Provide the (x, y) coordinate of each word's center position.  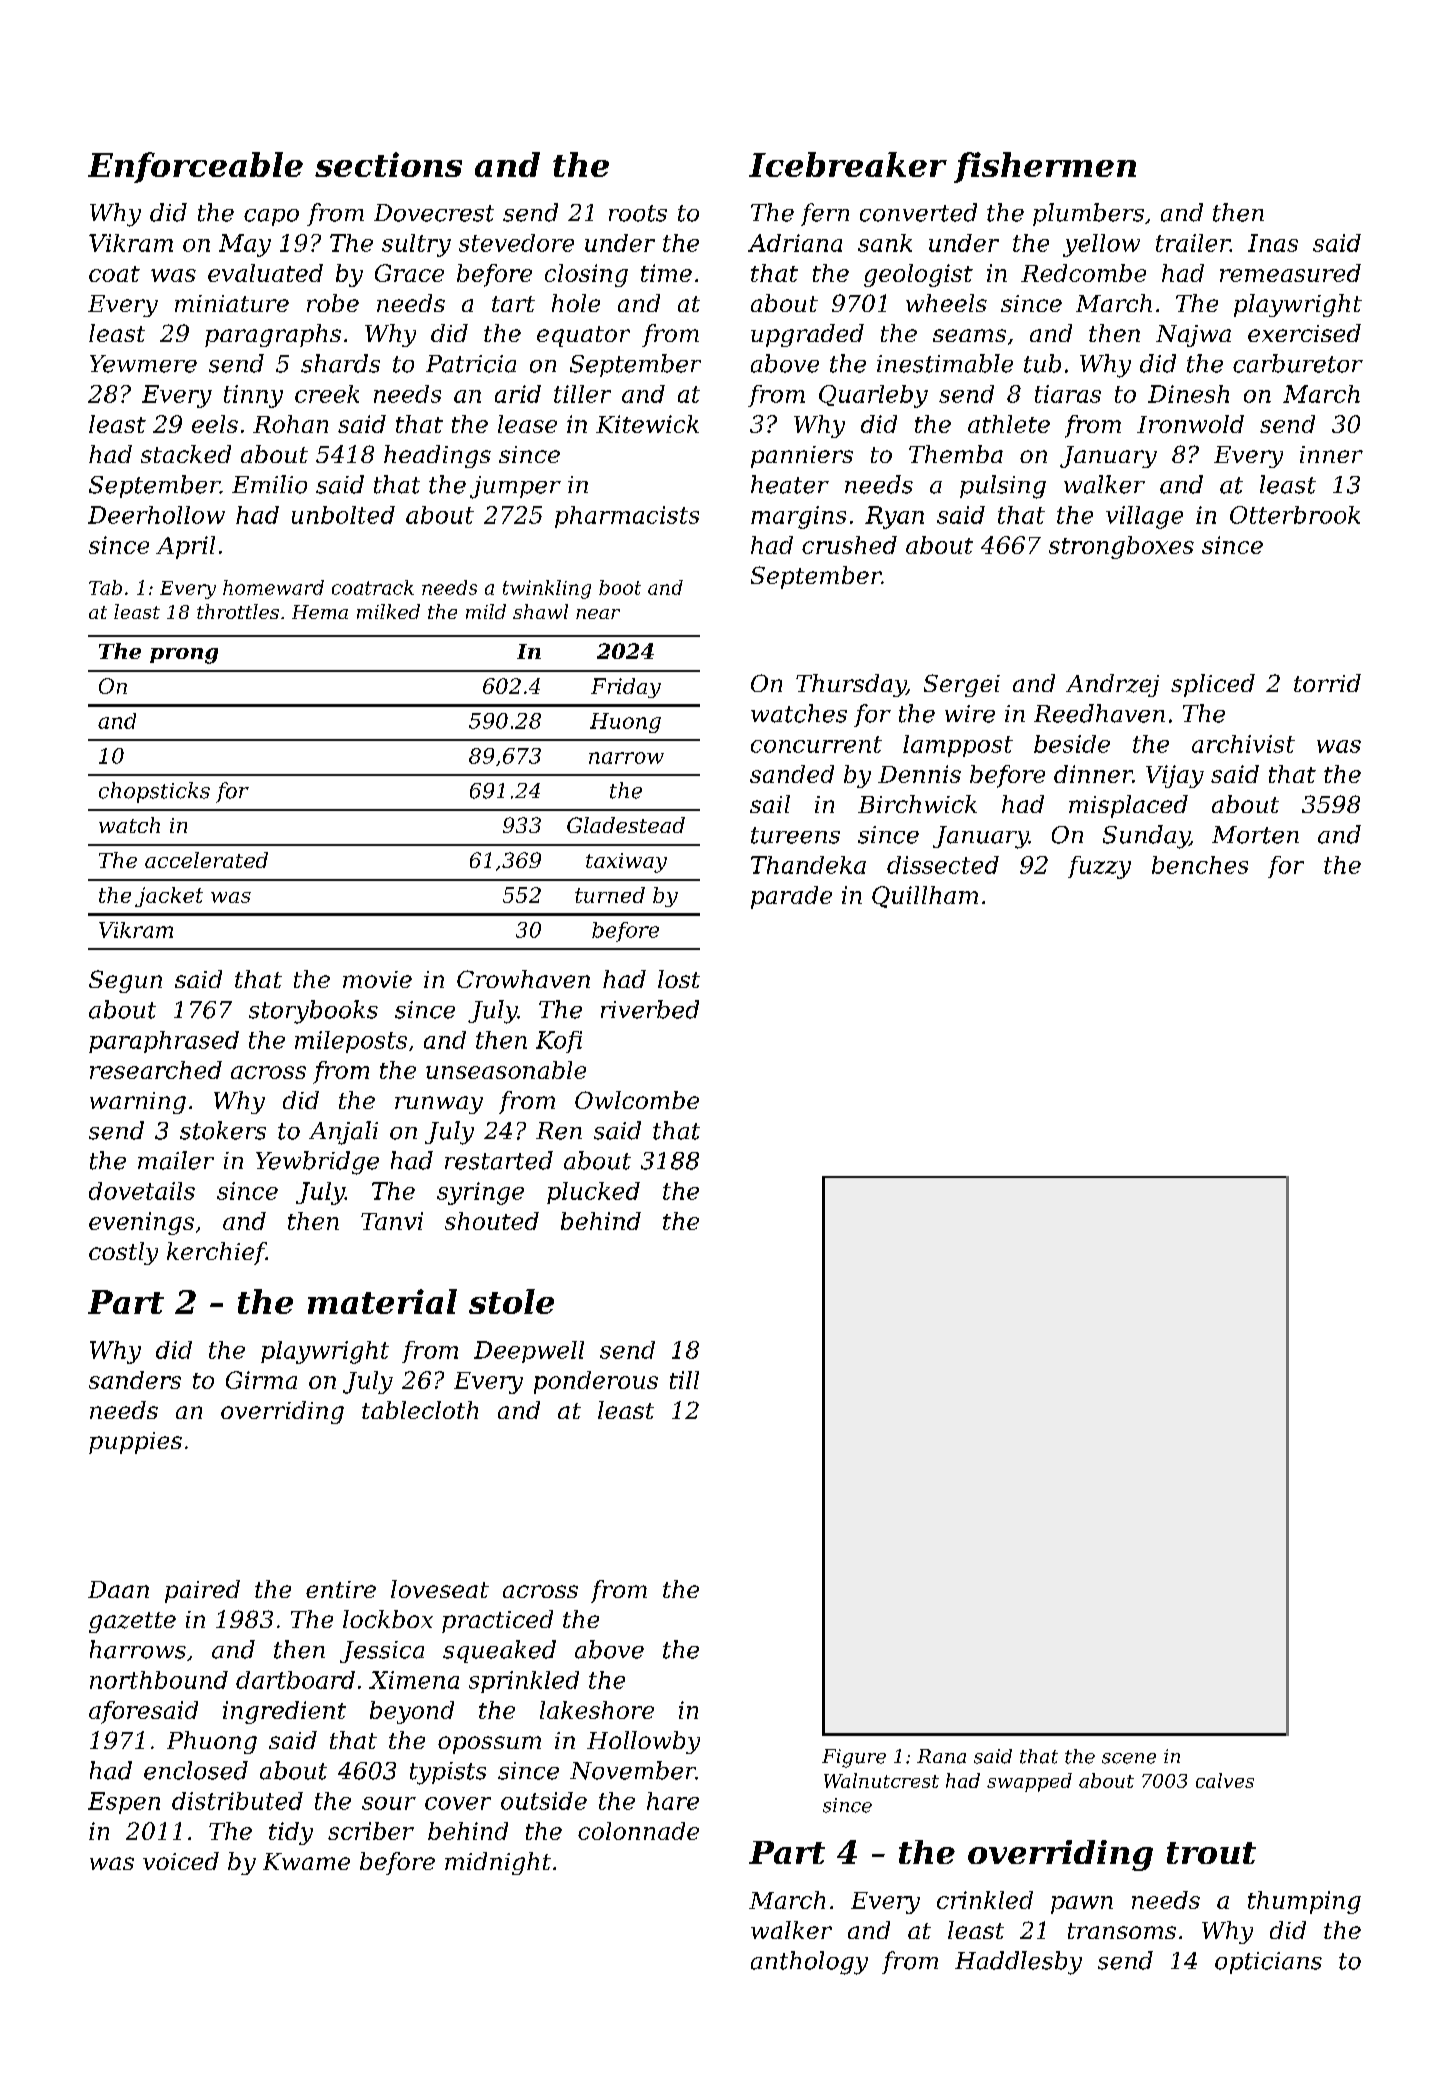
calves (1225, 1780)
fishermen (1045, 167)
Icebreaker (848, 164)
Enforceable (195, 167)
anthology (809, 1963)
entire (341, 1589)
